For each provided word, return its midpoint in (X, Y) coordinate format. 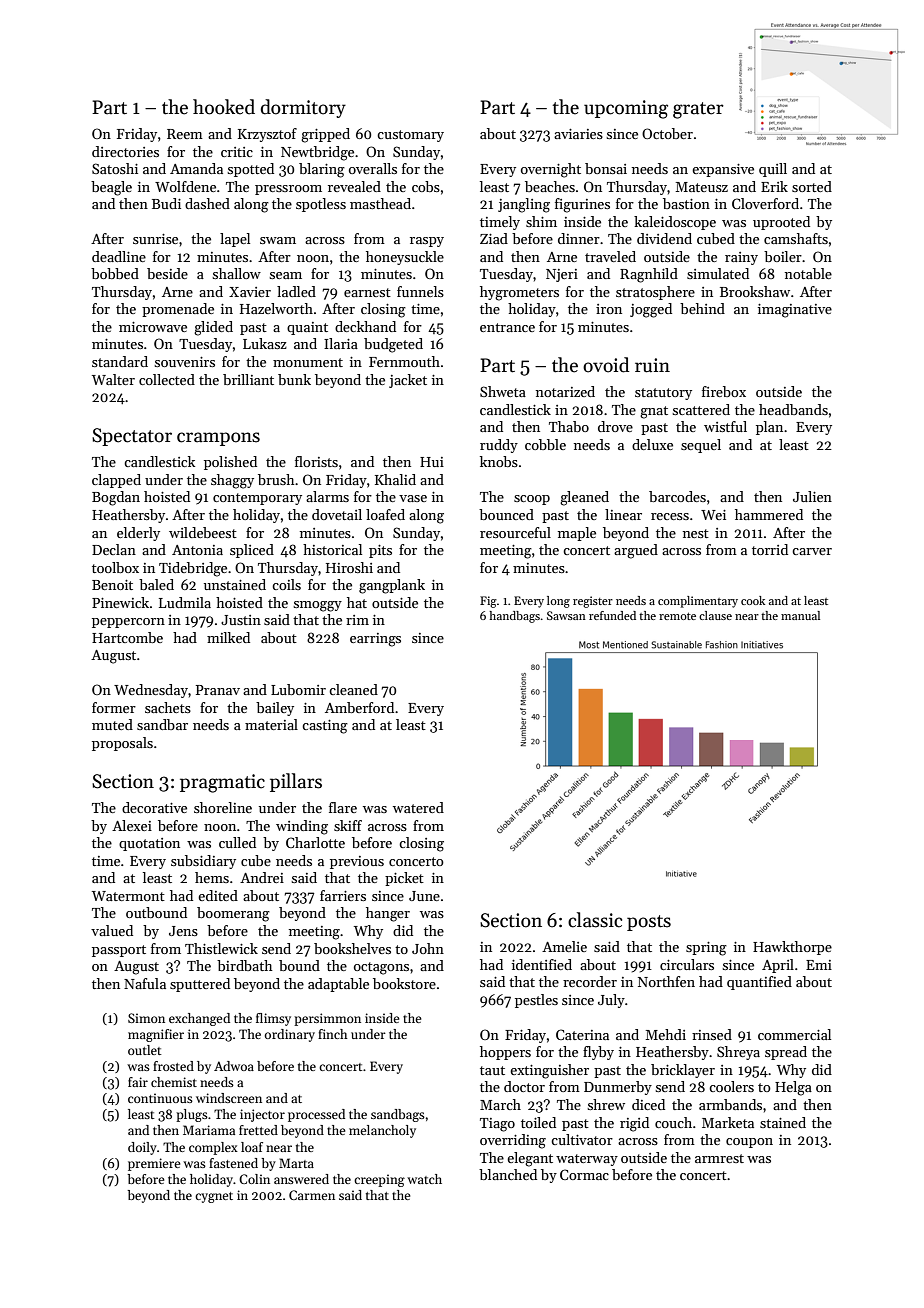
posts (649, 923)
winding (302, 827)
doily (142, 1148)
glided (213, 328)
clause (715, 615)
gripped (325, 135)
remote (677, 616)
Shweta (503, 391)
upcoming (626, 109)
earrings (375, 640)
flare (343, 807)
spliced (252, 551)
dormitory (303, 108)
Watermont (128, 896)
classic (595, 920)
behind (702, 308)
